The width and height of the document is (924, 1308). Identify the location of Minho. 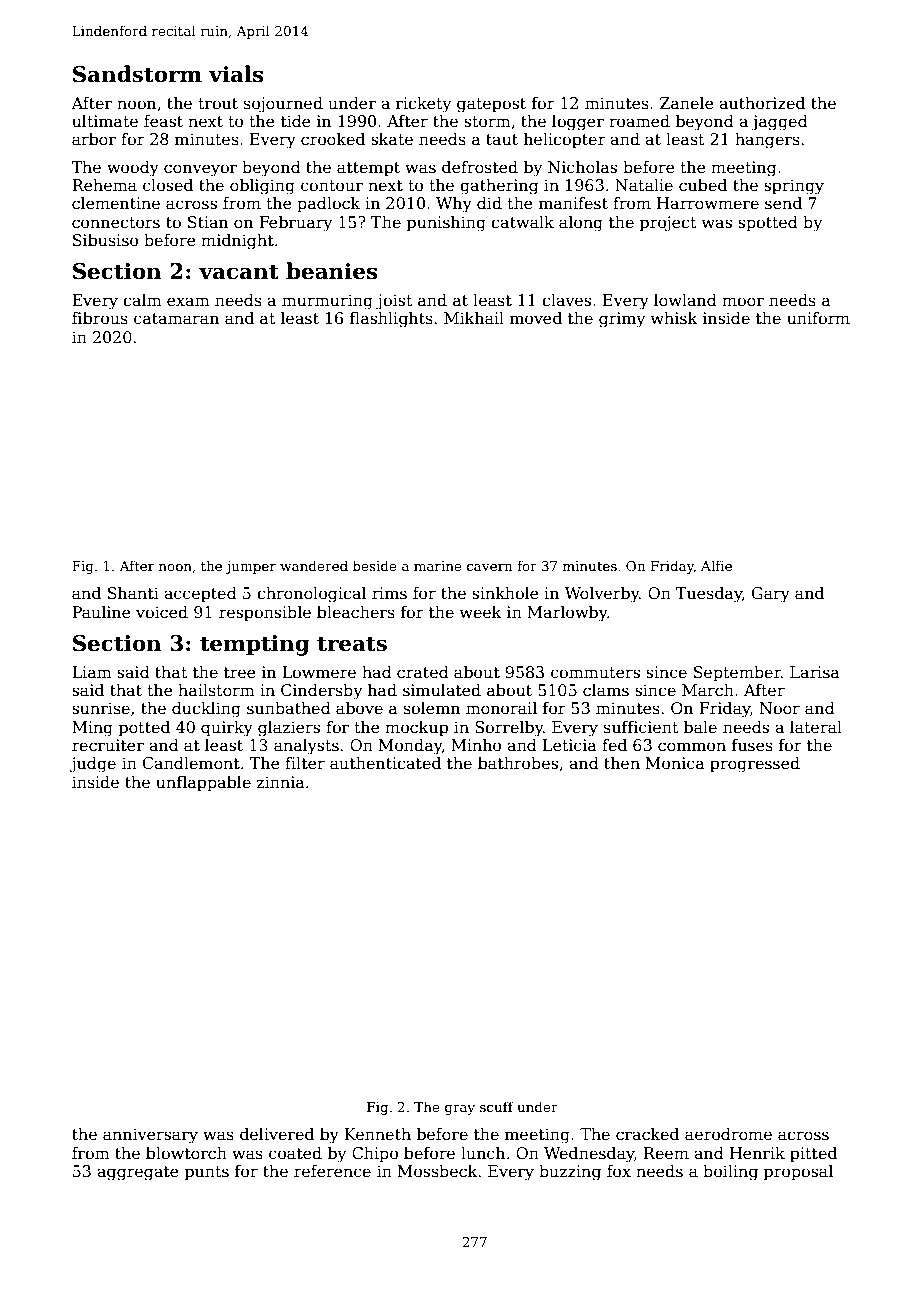
(476, 745).
